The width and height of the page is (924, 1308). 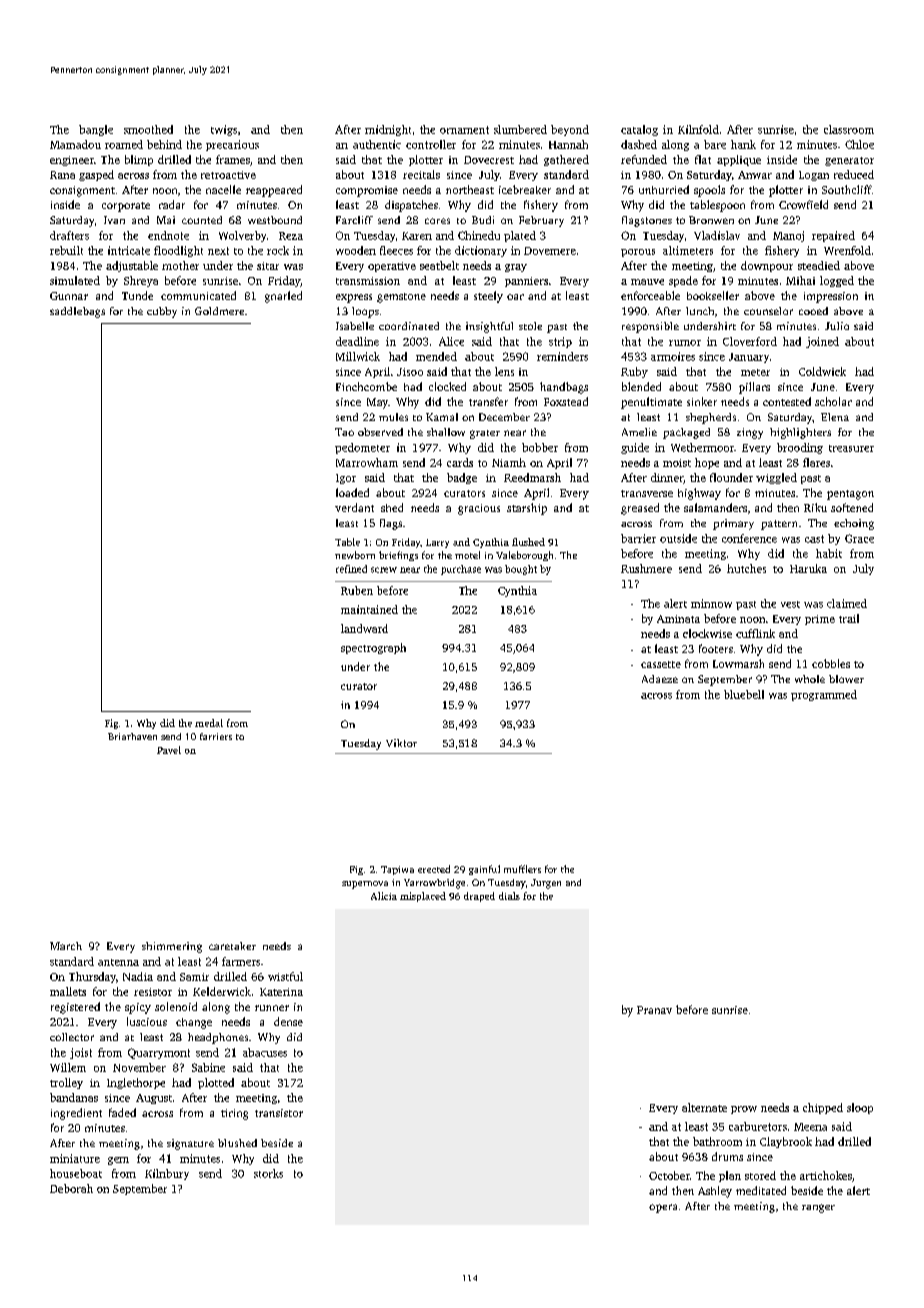 I want to click on Ashley, so click(x=715, y=1192).
